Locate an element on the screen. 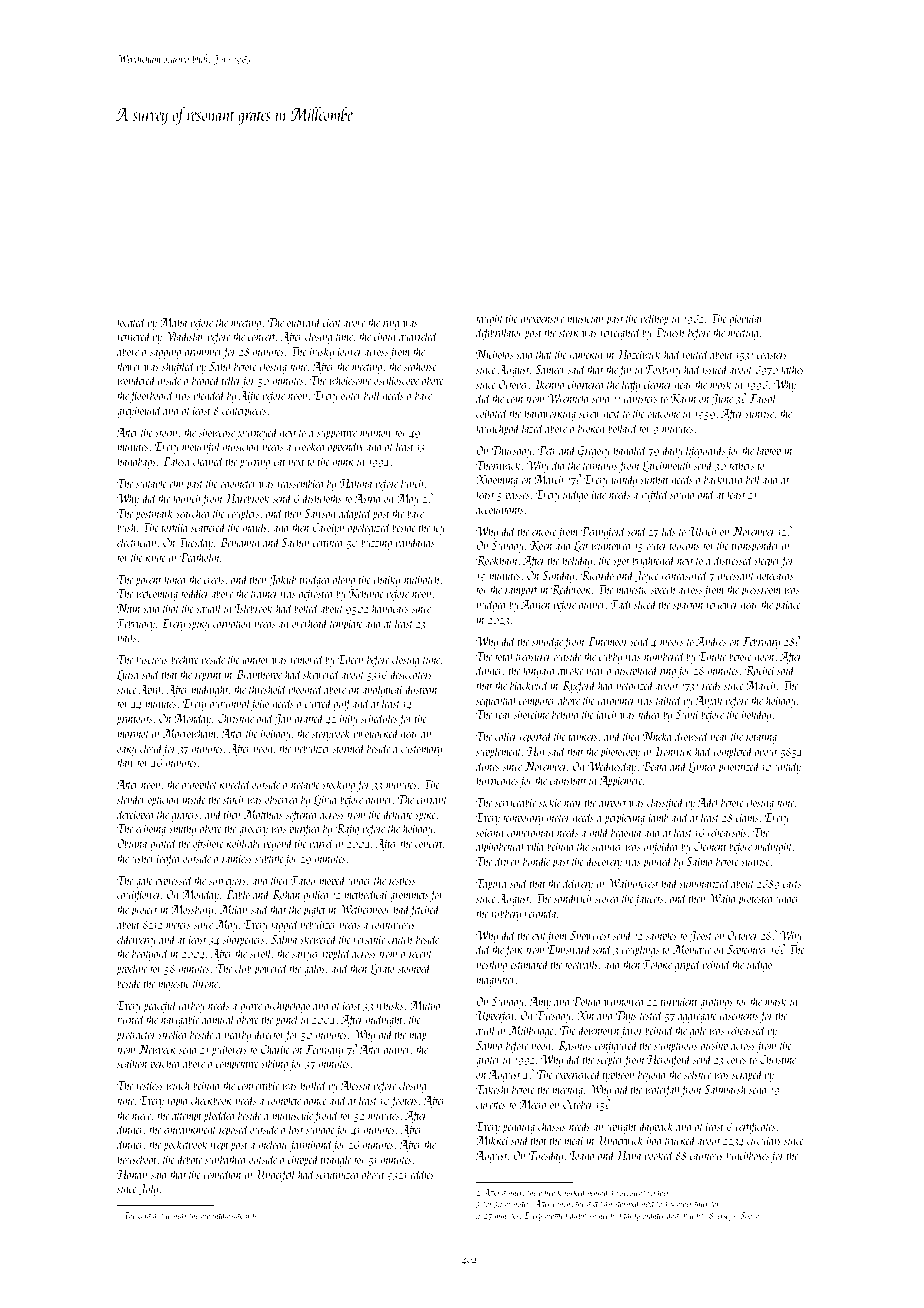 Image resolution: width=924 pixels, height=1308 pixels. spartan is located at coordinates (688, 607).
